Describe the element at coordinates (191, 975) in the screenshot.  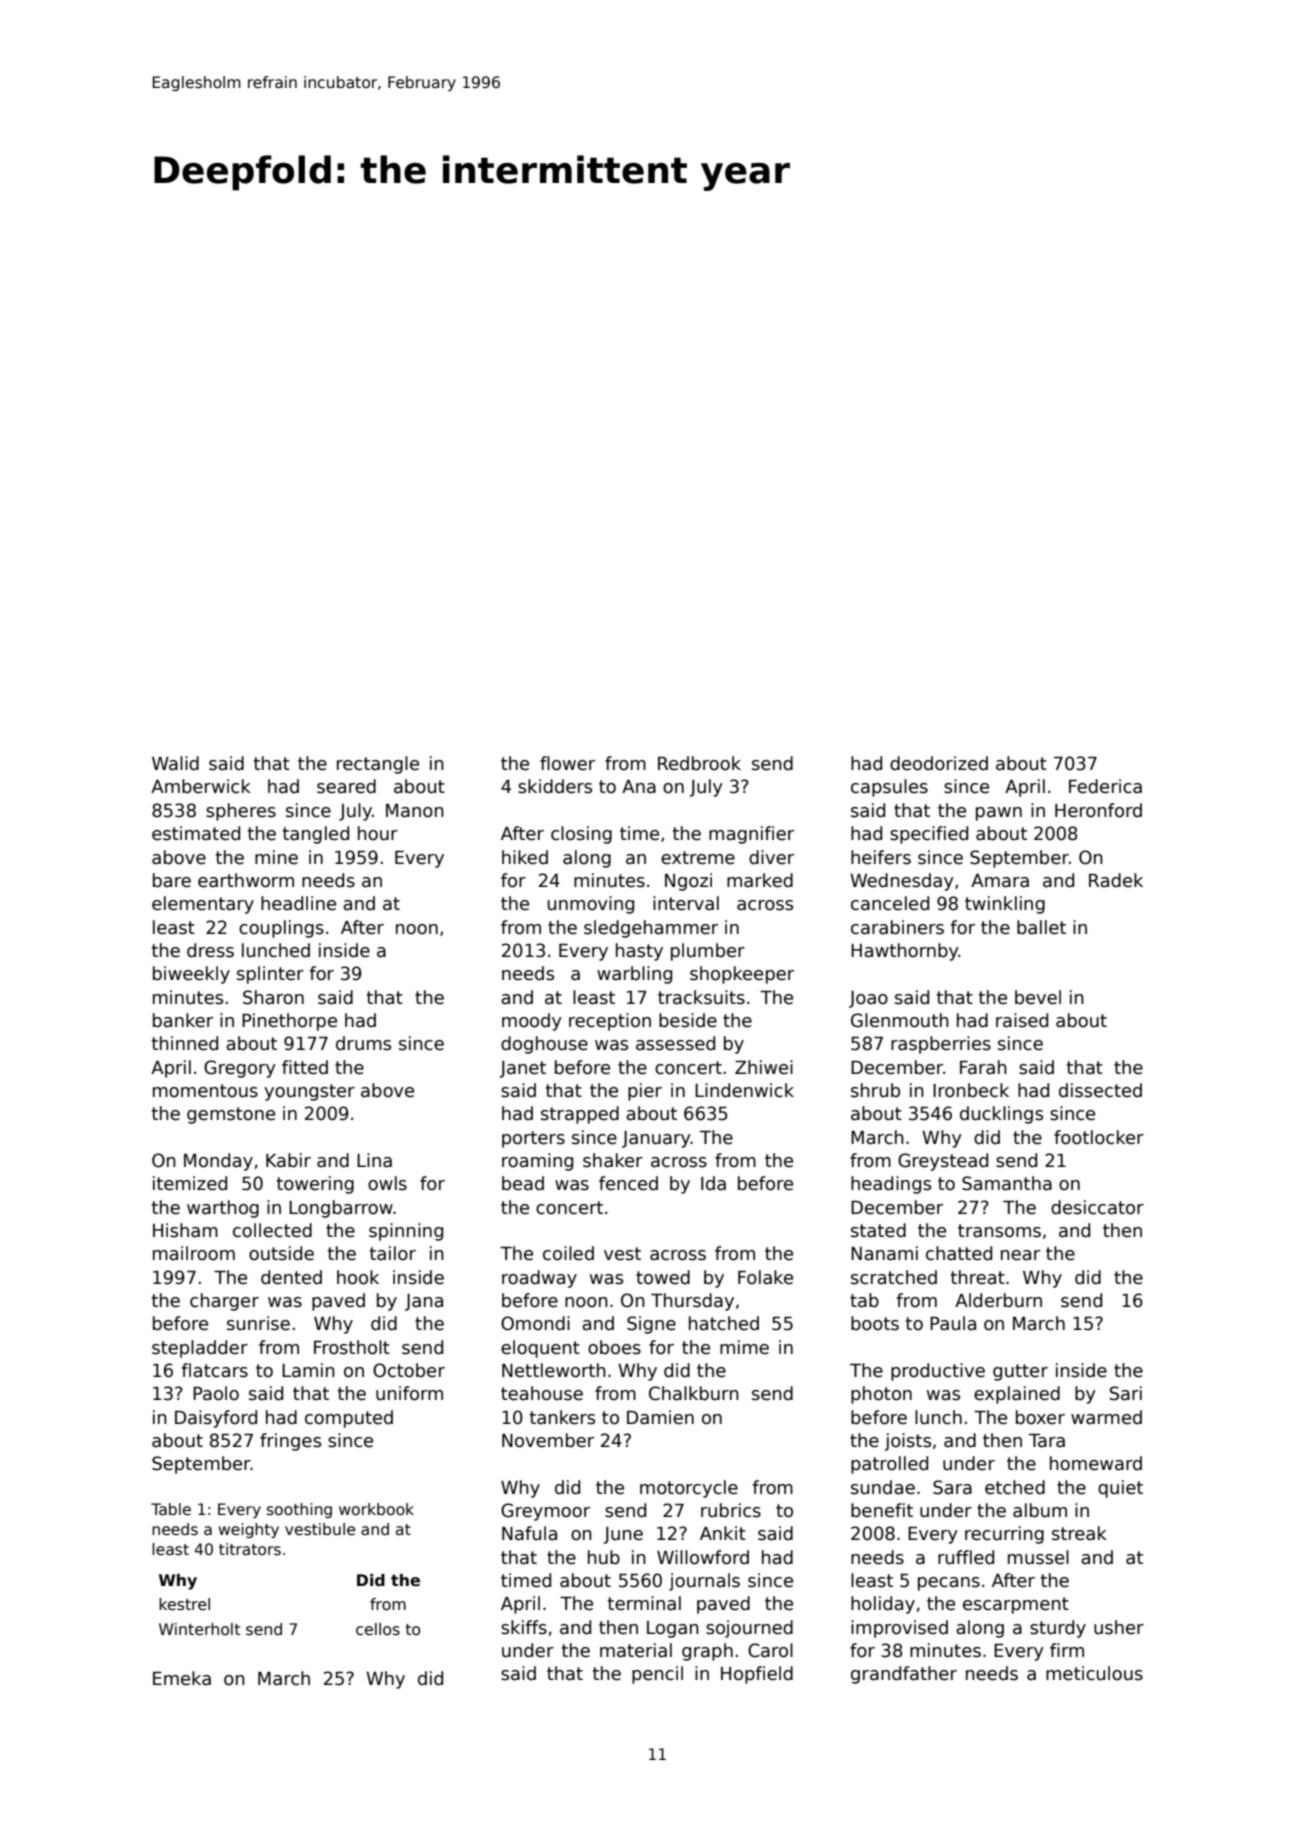
I see `biweekly` at that location.
